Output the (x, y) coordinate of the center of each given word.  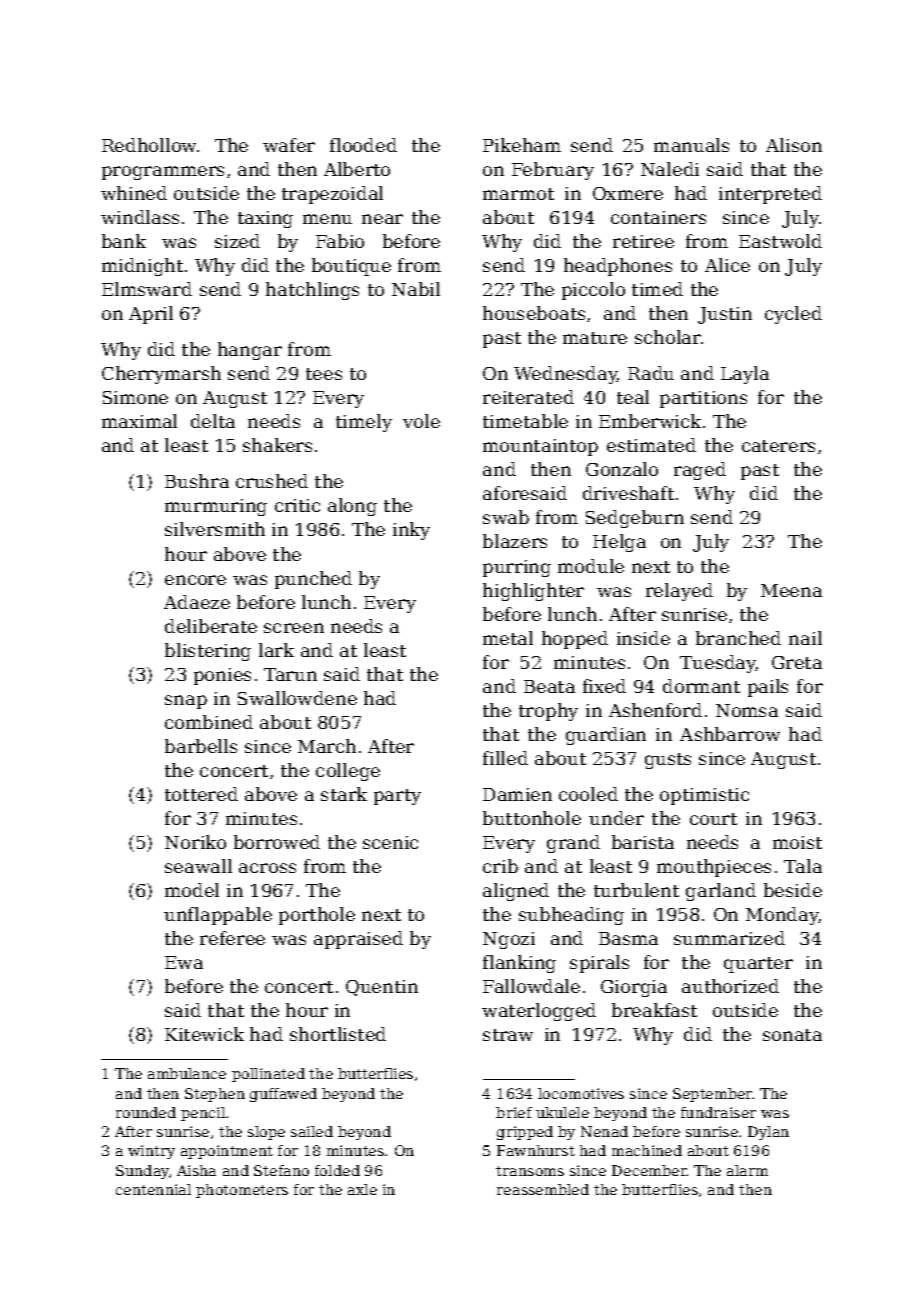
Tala (803, 866)
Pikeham (522, 145)
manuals (691, 145)
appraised (358, 940)
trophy (548, 712)
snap (186, 702)
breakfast (654, 1010)
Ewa (184, 962)
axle (362, 1189)
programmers (163, 173)
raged (700, 471)
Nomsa (747, 710)
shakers (277, 445)
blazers (515, 541)
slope (266, 1133)
